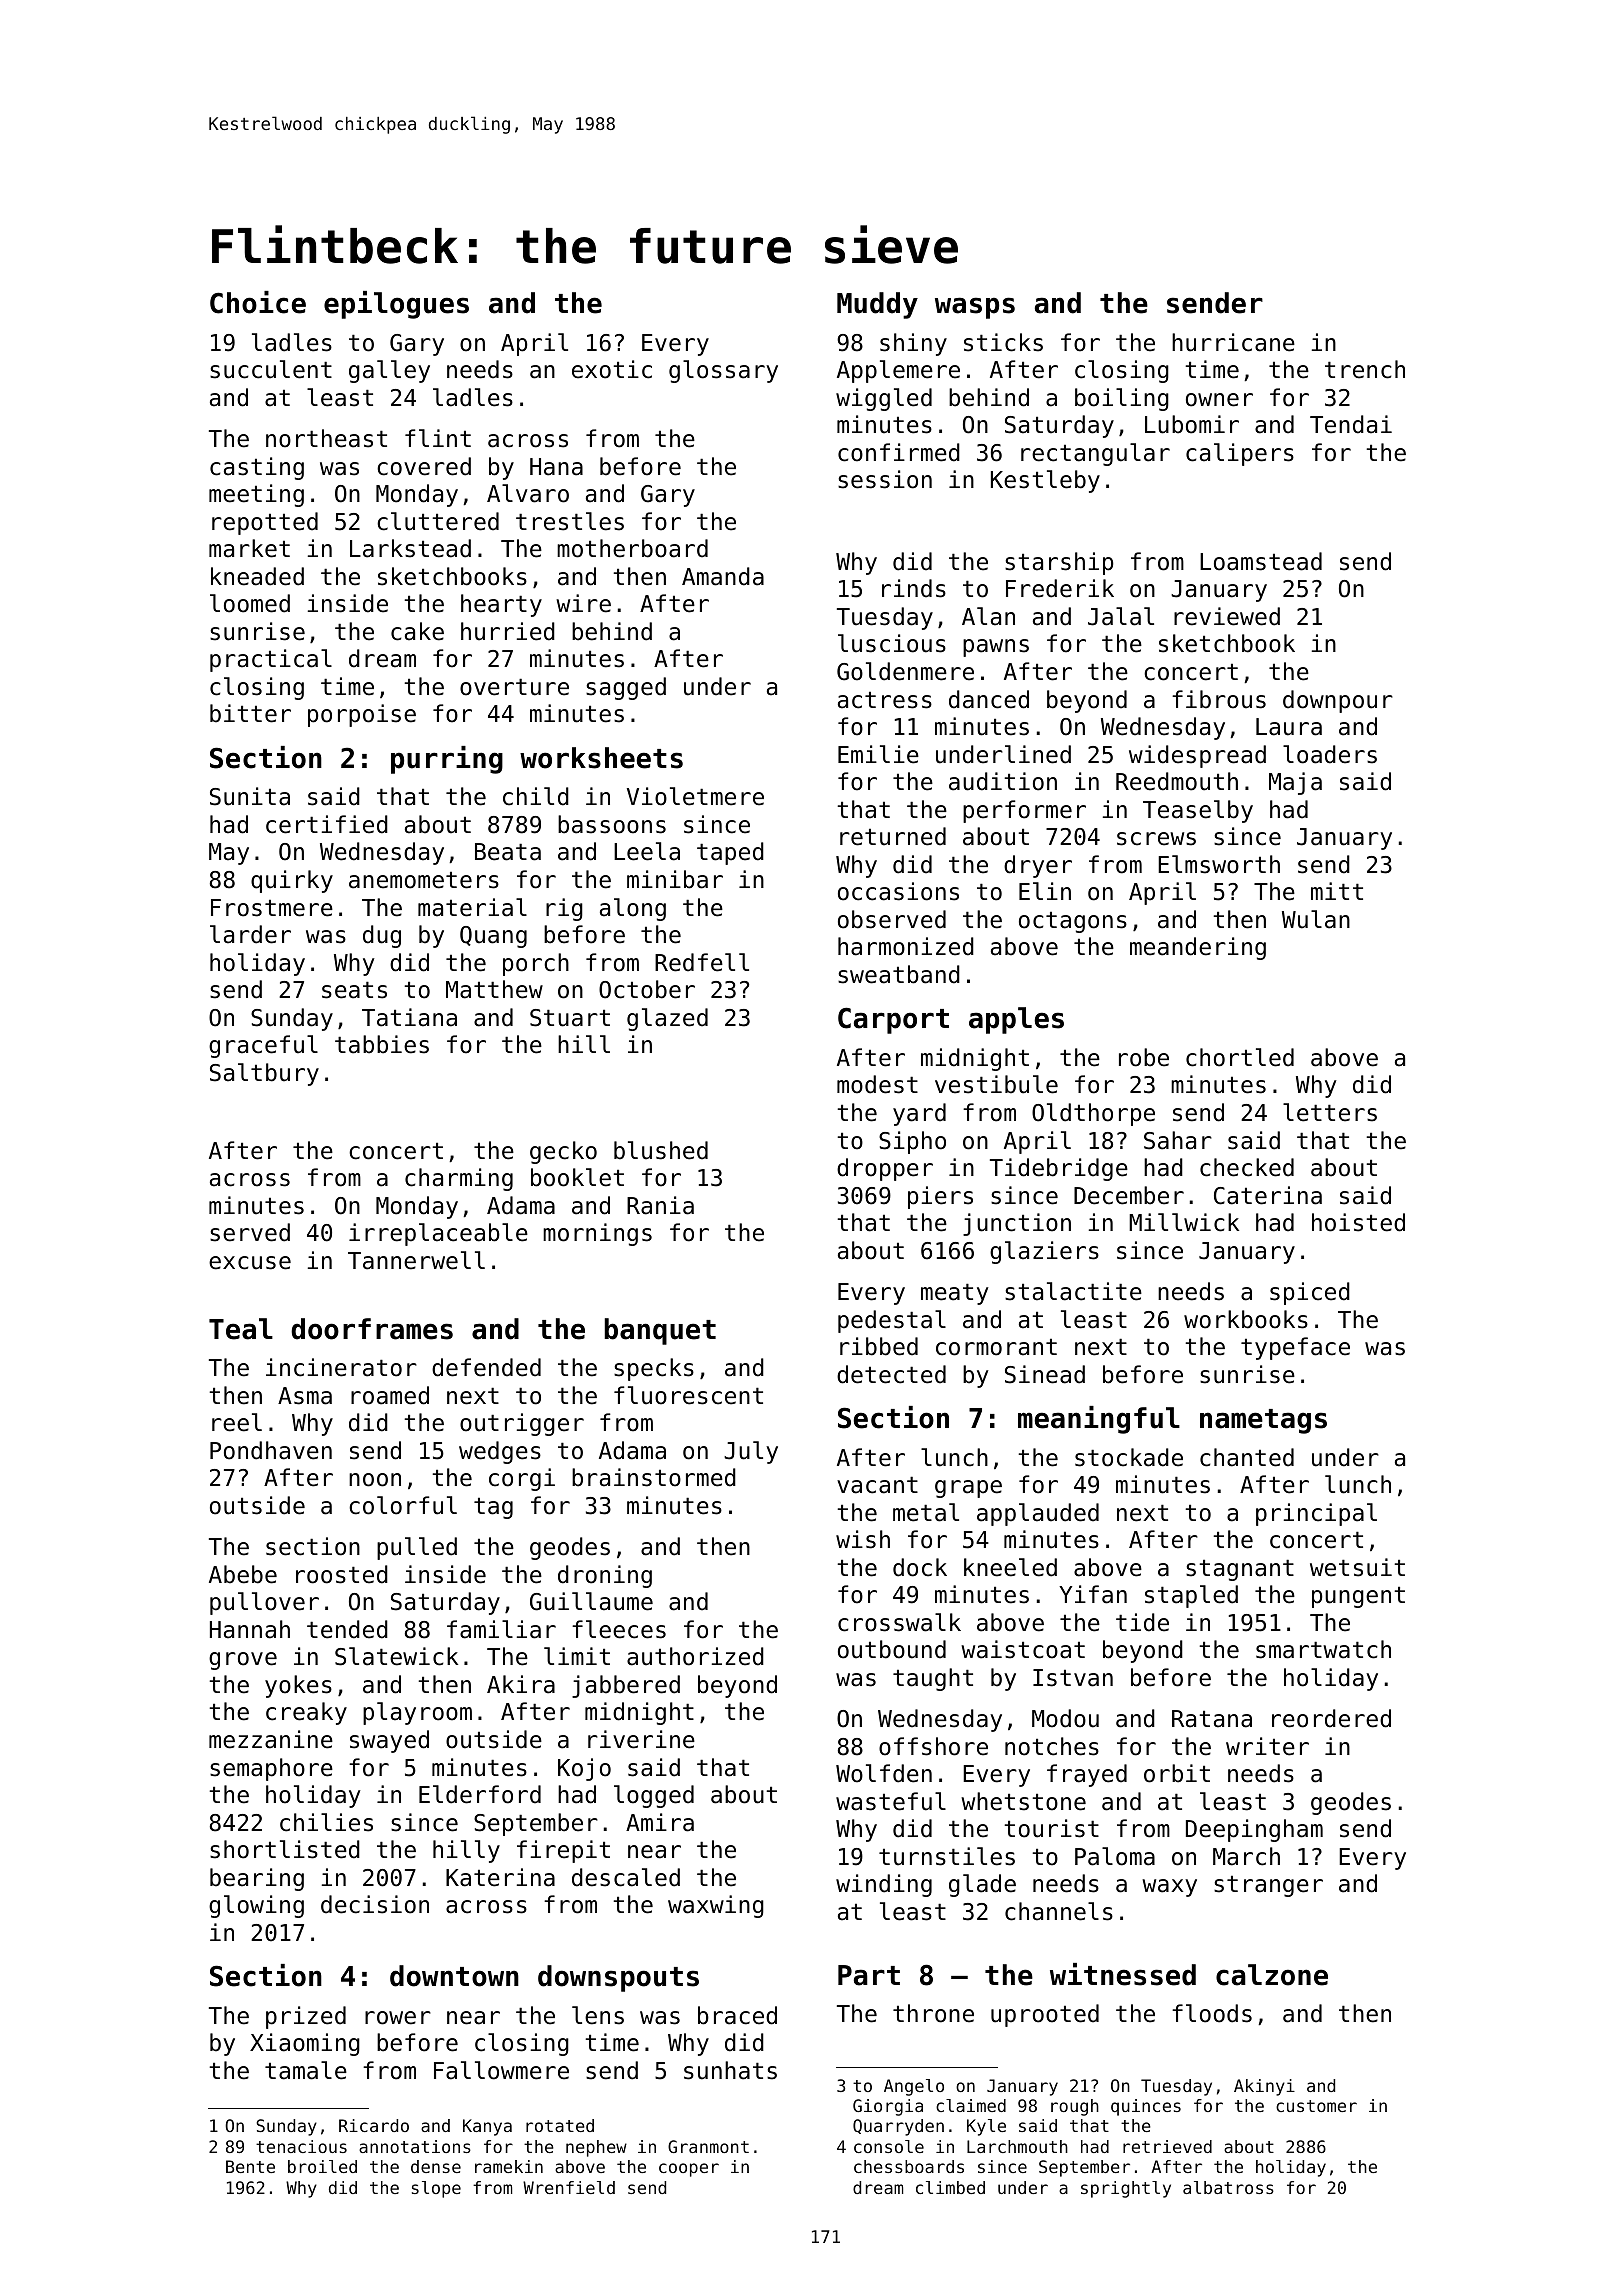 The width and height of the screenshot is (1620, 2292). I want to click on slope, so click(436, 2189).
